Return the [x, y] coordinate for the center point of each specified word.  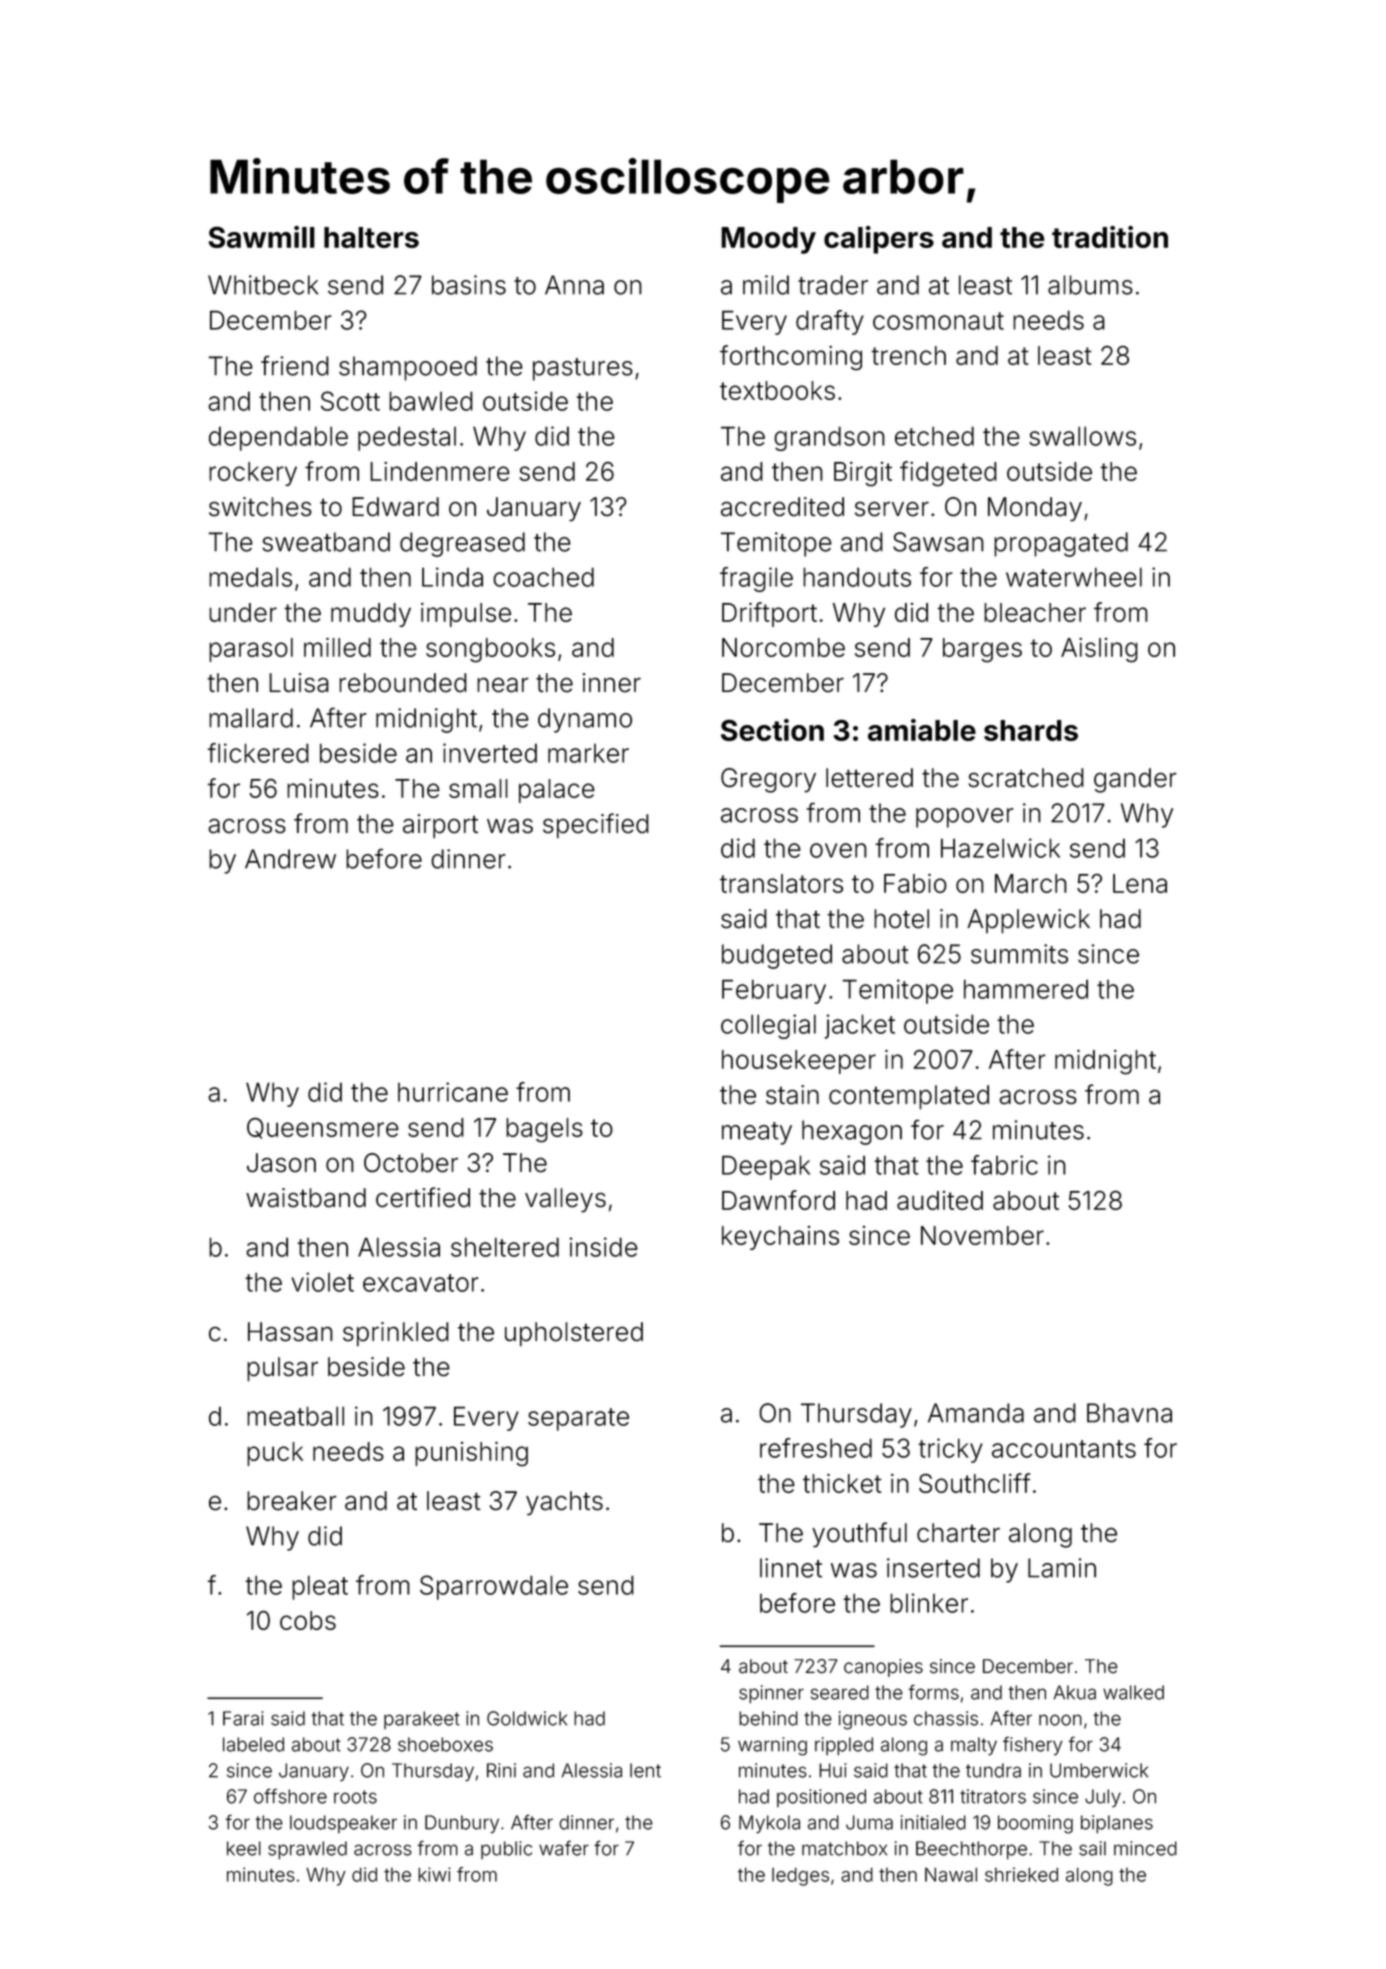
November [982, 1235]
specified [596, 826]
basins [469, 285]
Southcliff [974, 1483]
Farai [243, 1718]
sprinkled [396, 1334]
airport [440, 826]
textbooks [777, 390]
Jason [281, 1162]
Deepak [766, 1167]
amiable [922, 730]
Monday [1035, 509]
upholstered [574, 1334]
